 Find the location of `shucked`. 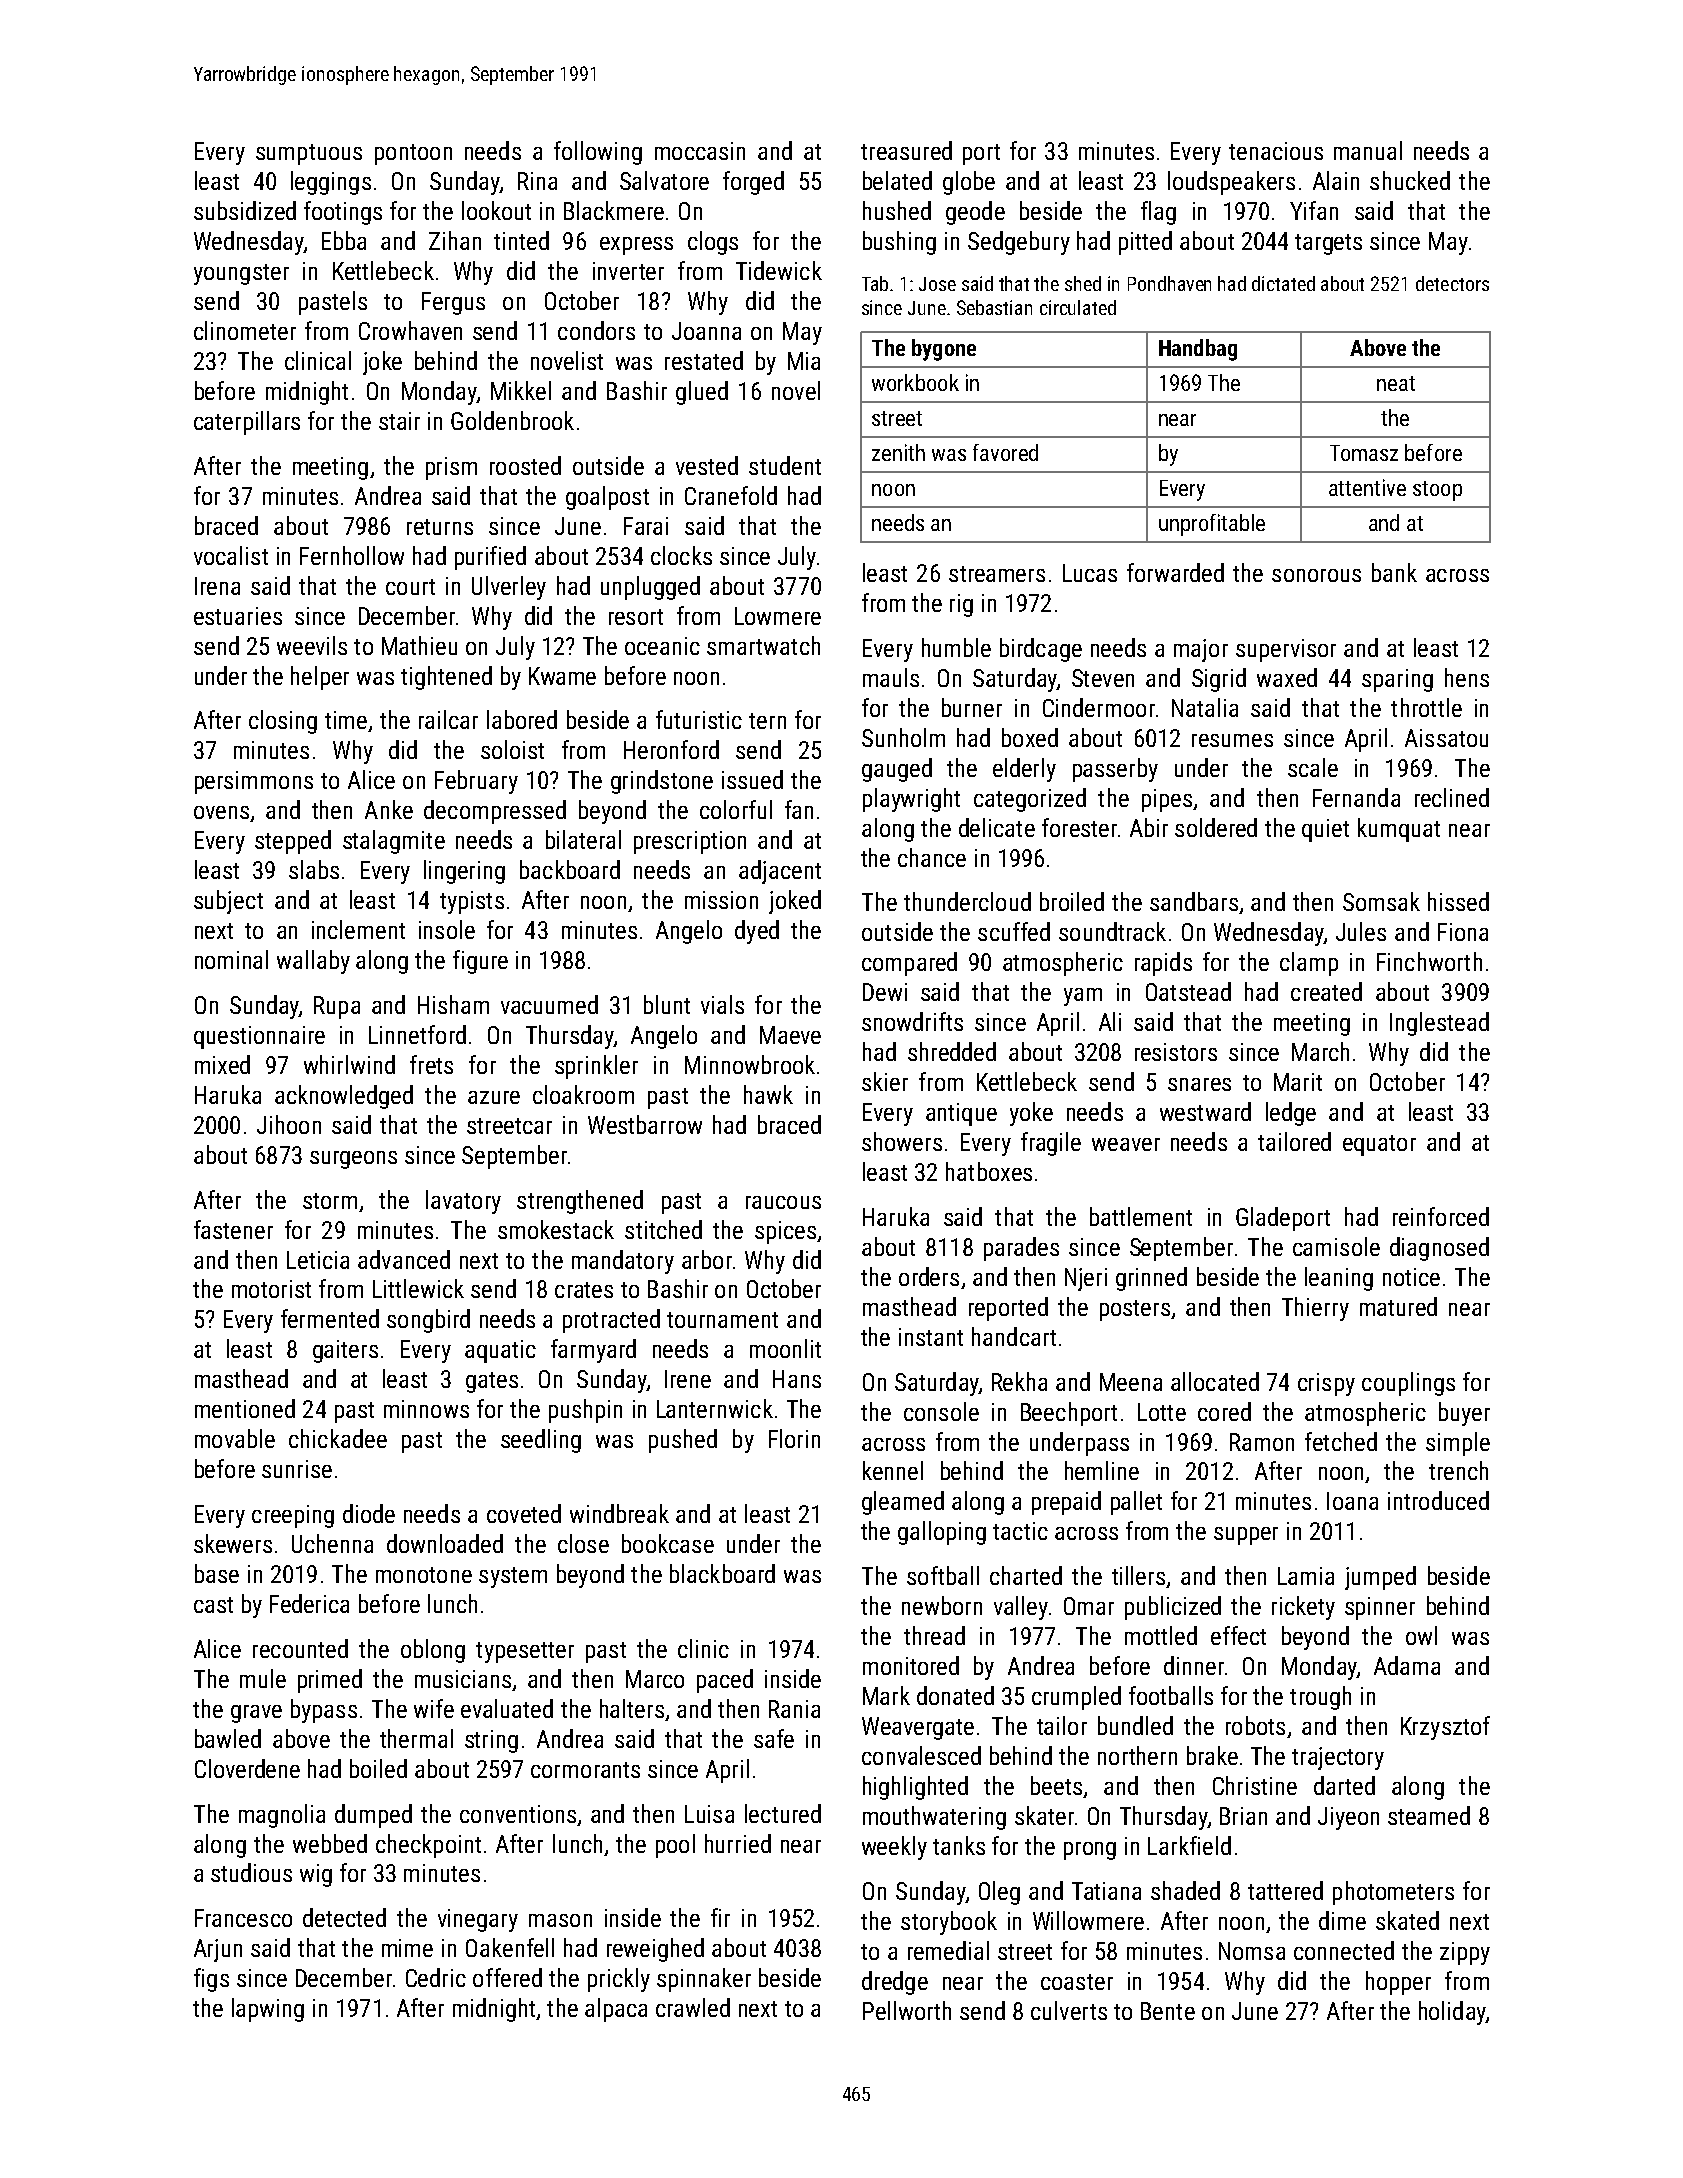

shucked is located at coordinates (1410, 180).
